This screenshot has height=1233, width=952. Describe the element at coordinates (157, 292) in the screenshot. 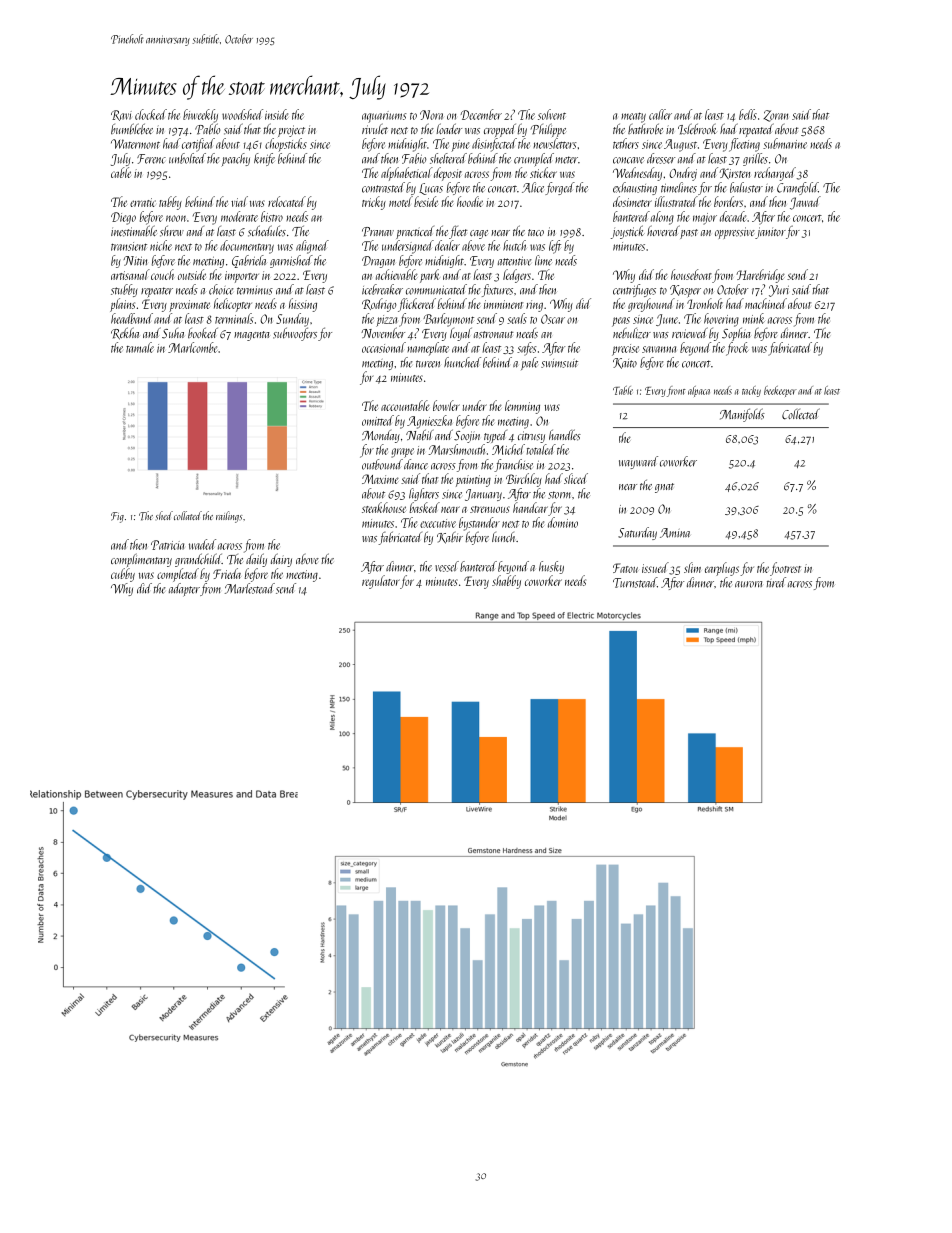

I see `repeater` at that location.
